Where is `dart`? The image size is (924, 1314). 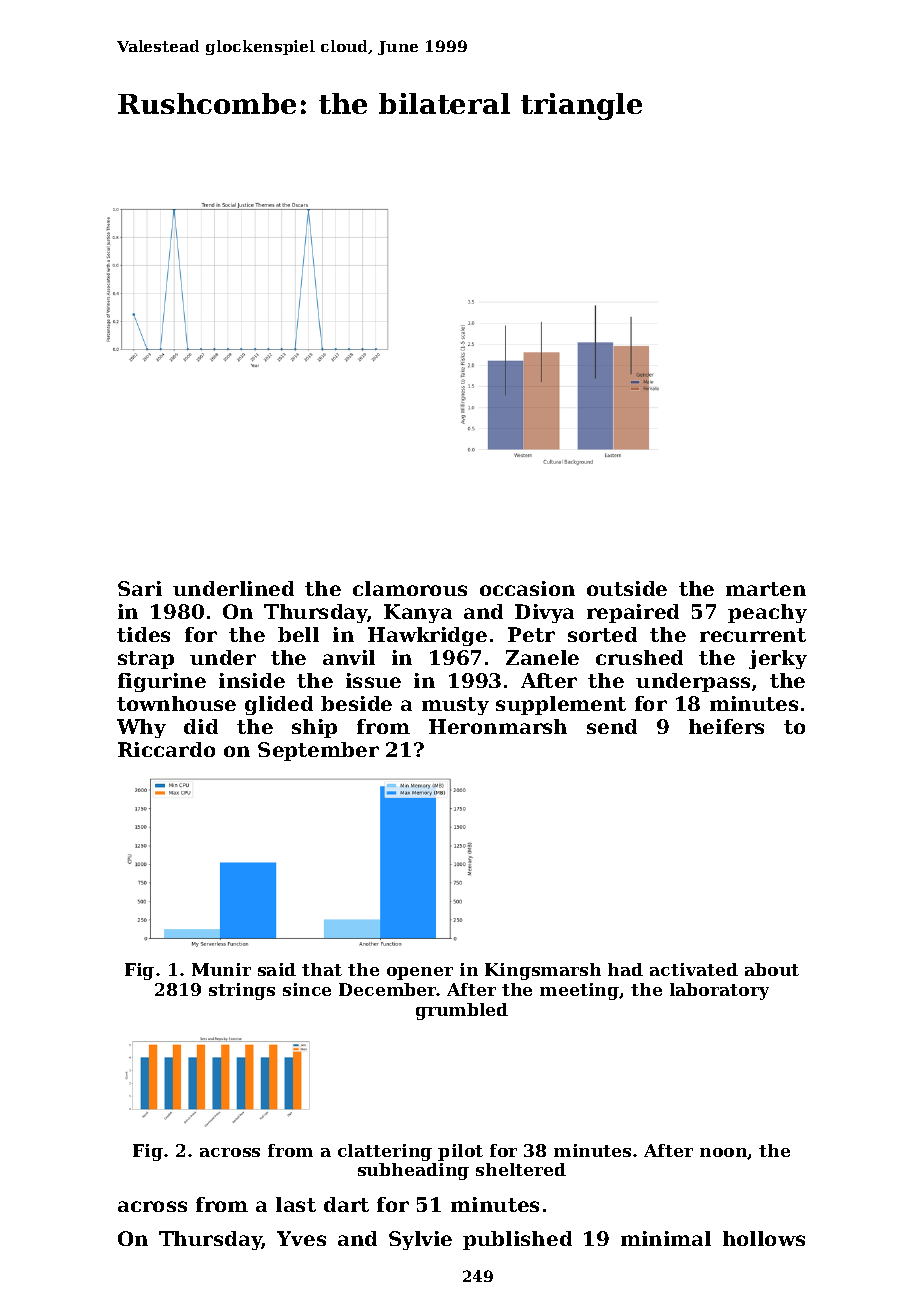
dart is located at coordinates (346, 1204).
